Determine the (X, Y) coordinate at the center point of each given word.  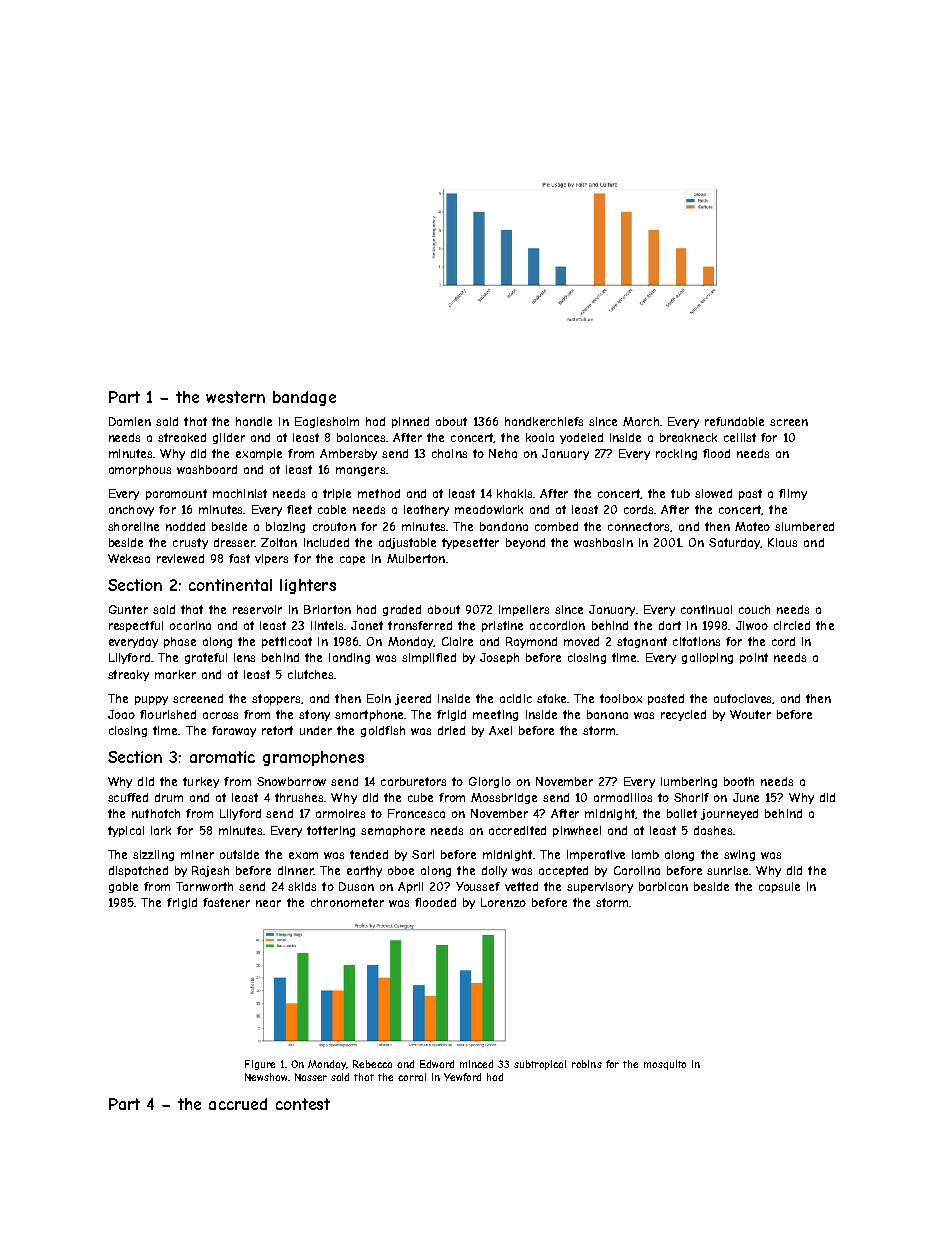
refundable (734, 421)
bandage (304, 398)
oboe (401, 870)
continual (706, 609)
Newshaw (266, 1077)
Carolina (637, 870)
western (235, 397)
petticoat (287, 642)
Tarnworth (204, 886)
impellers (524, 610)
